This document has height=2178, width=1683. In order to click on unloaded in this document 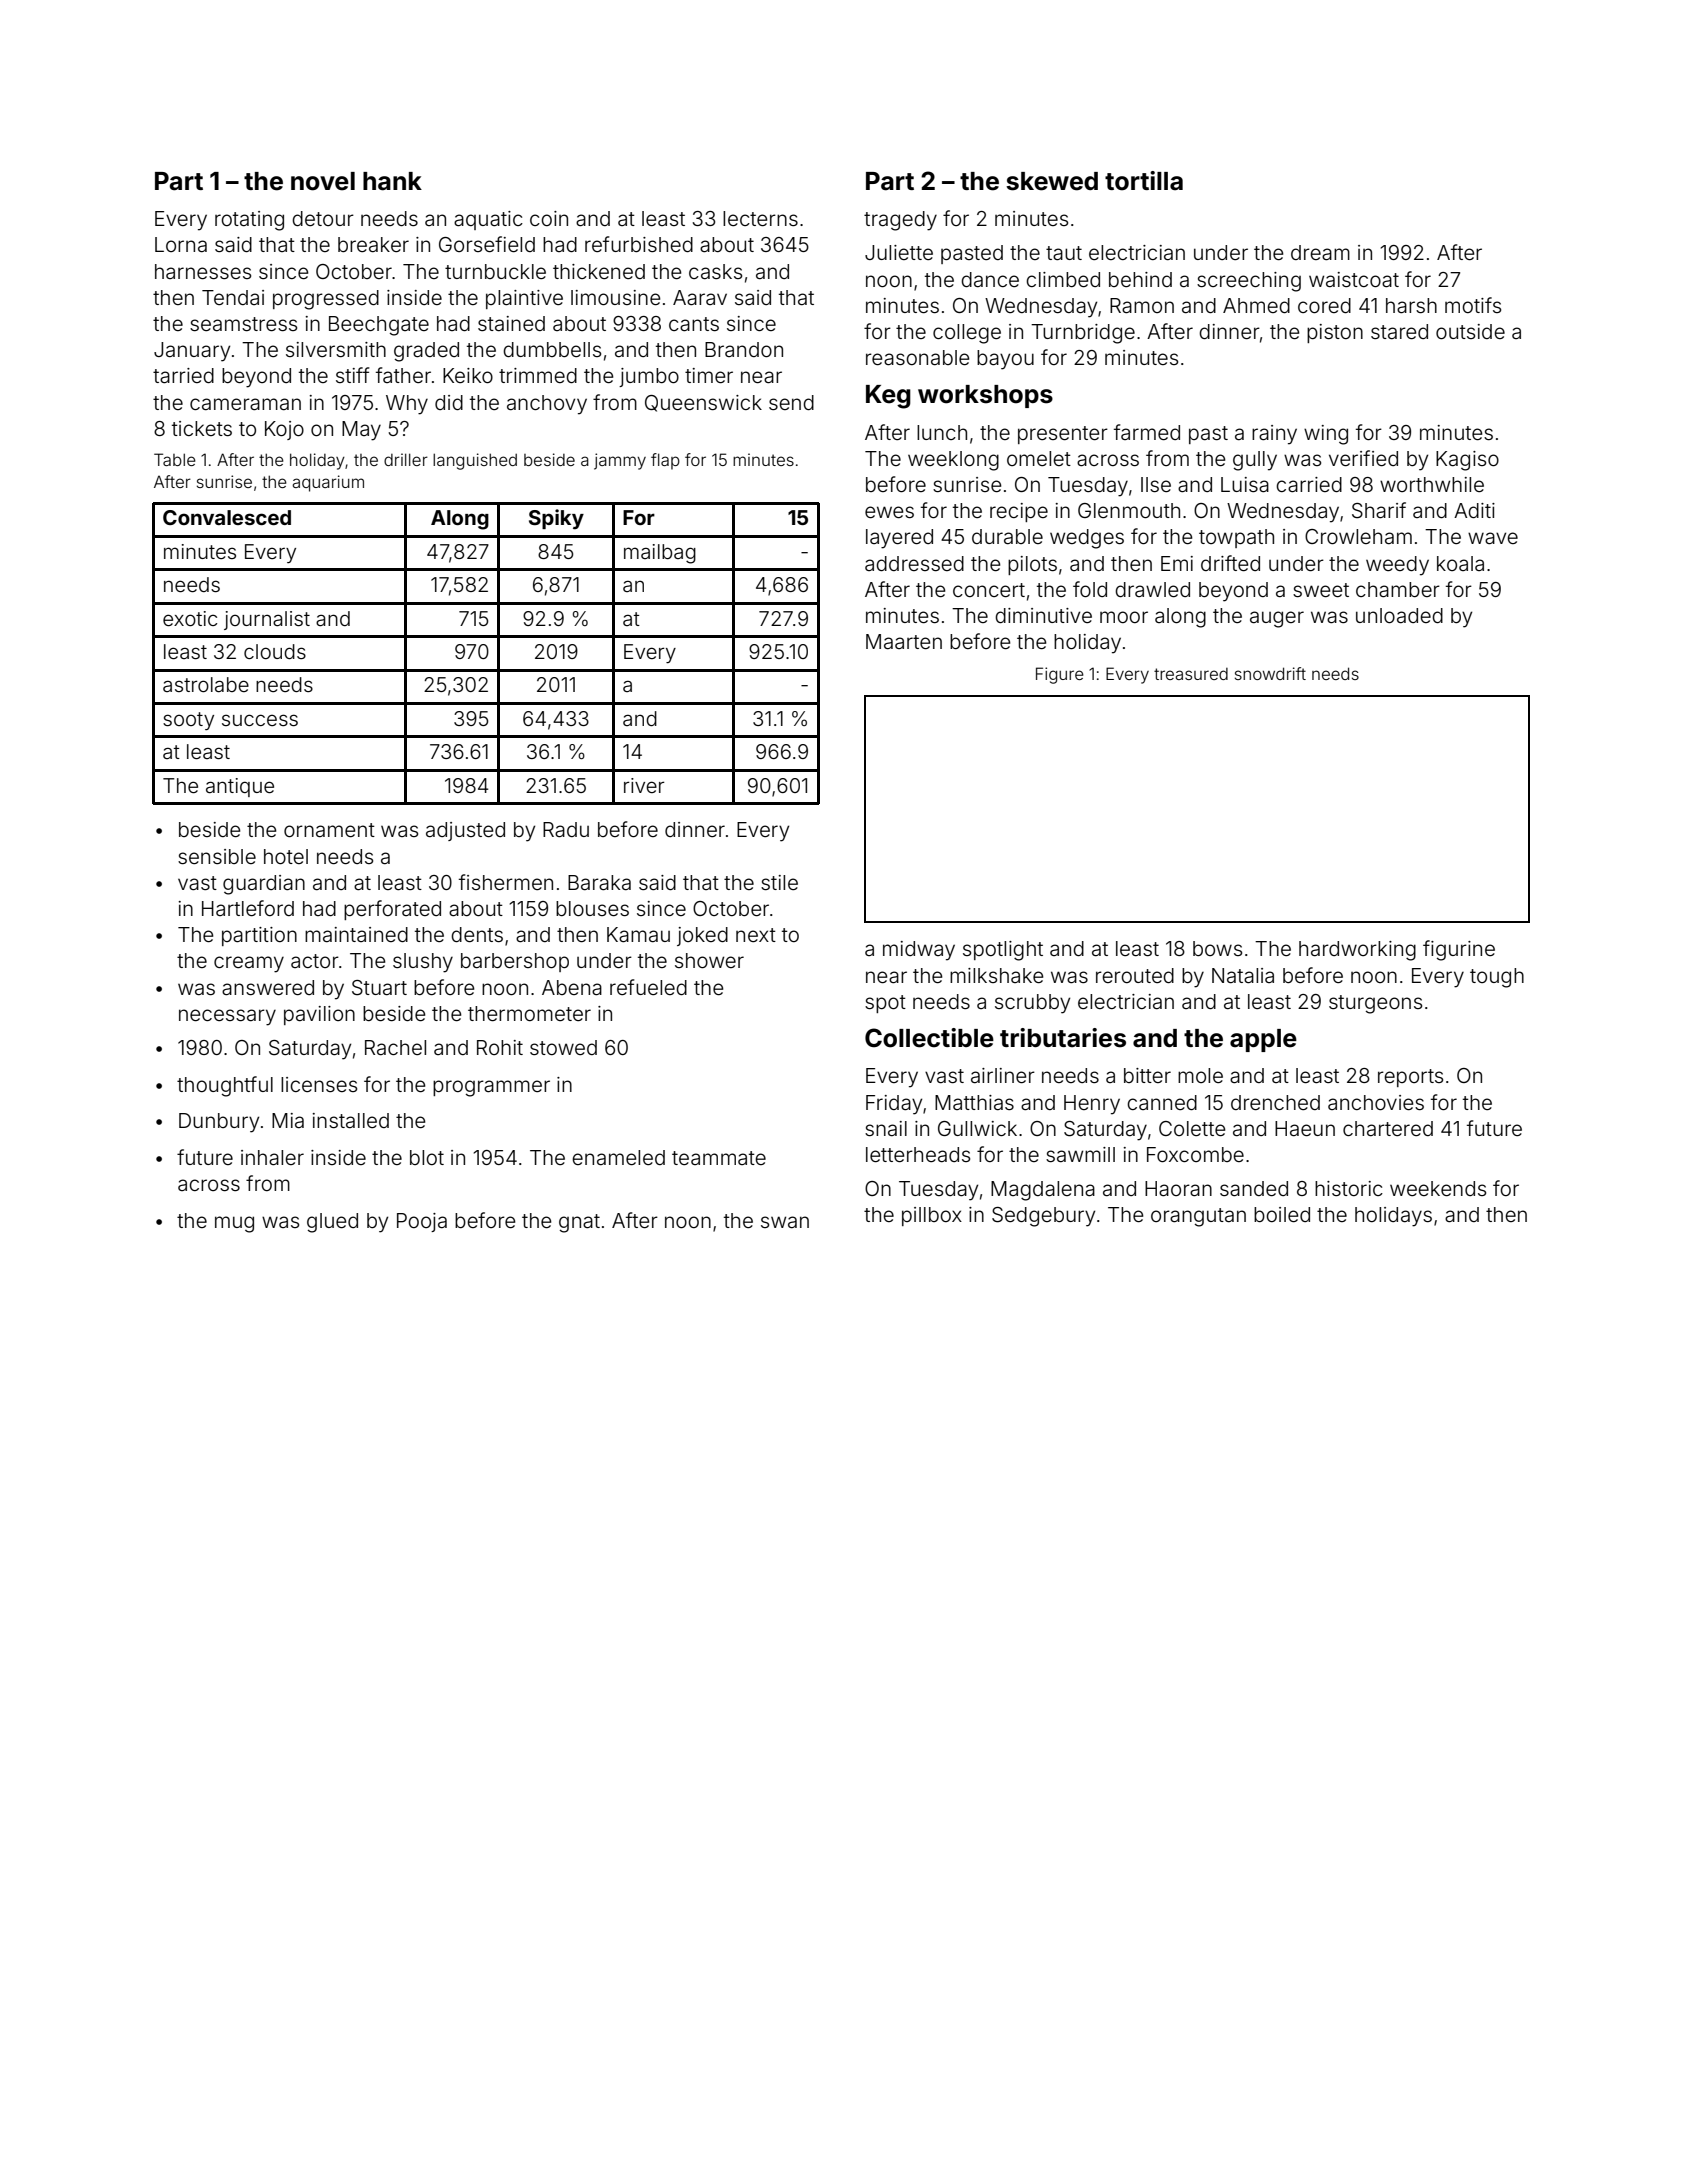, I will do `click(1399, 615)`.
